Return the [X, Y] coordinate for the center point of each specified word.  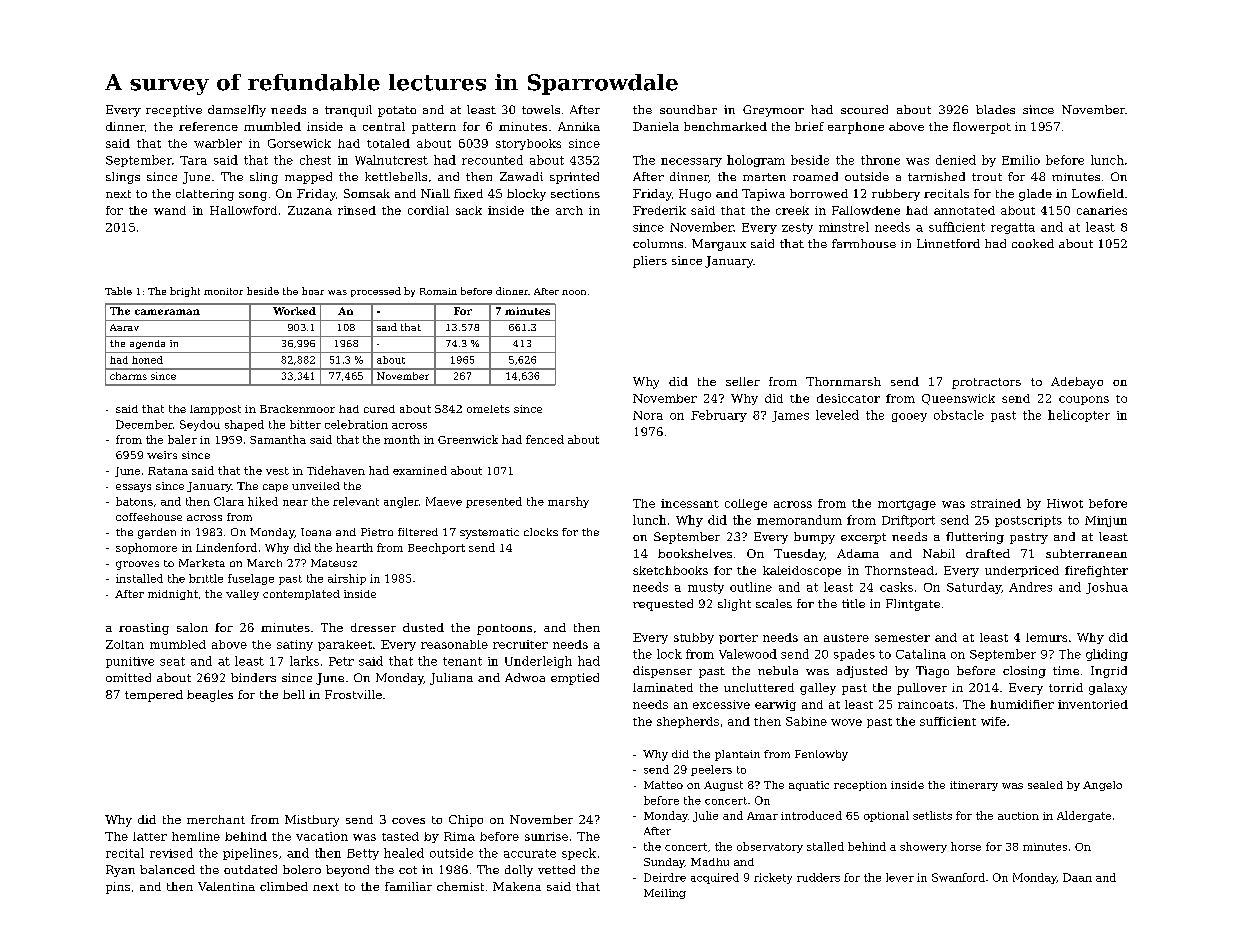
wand [170, 210]
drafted [988, 553]
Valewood [748, 654]
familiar [408, 886]
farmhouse [864, 243]
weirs [162, 455]
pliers [650, 262]
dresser [373, 627]
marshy [568, 502]
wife [993, 721]
